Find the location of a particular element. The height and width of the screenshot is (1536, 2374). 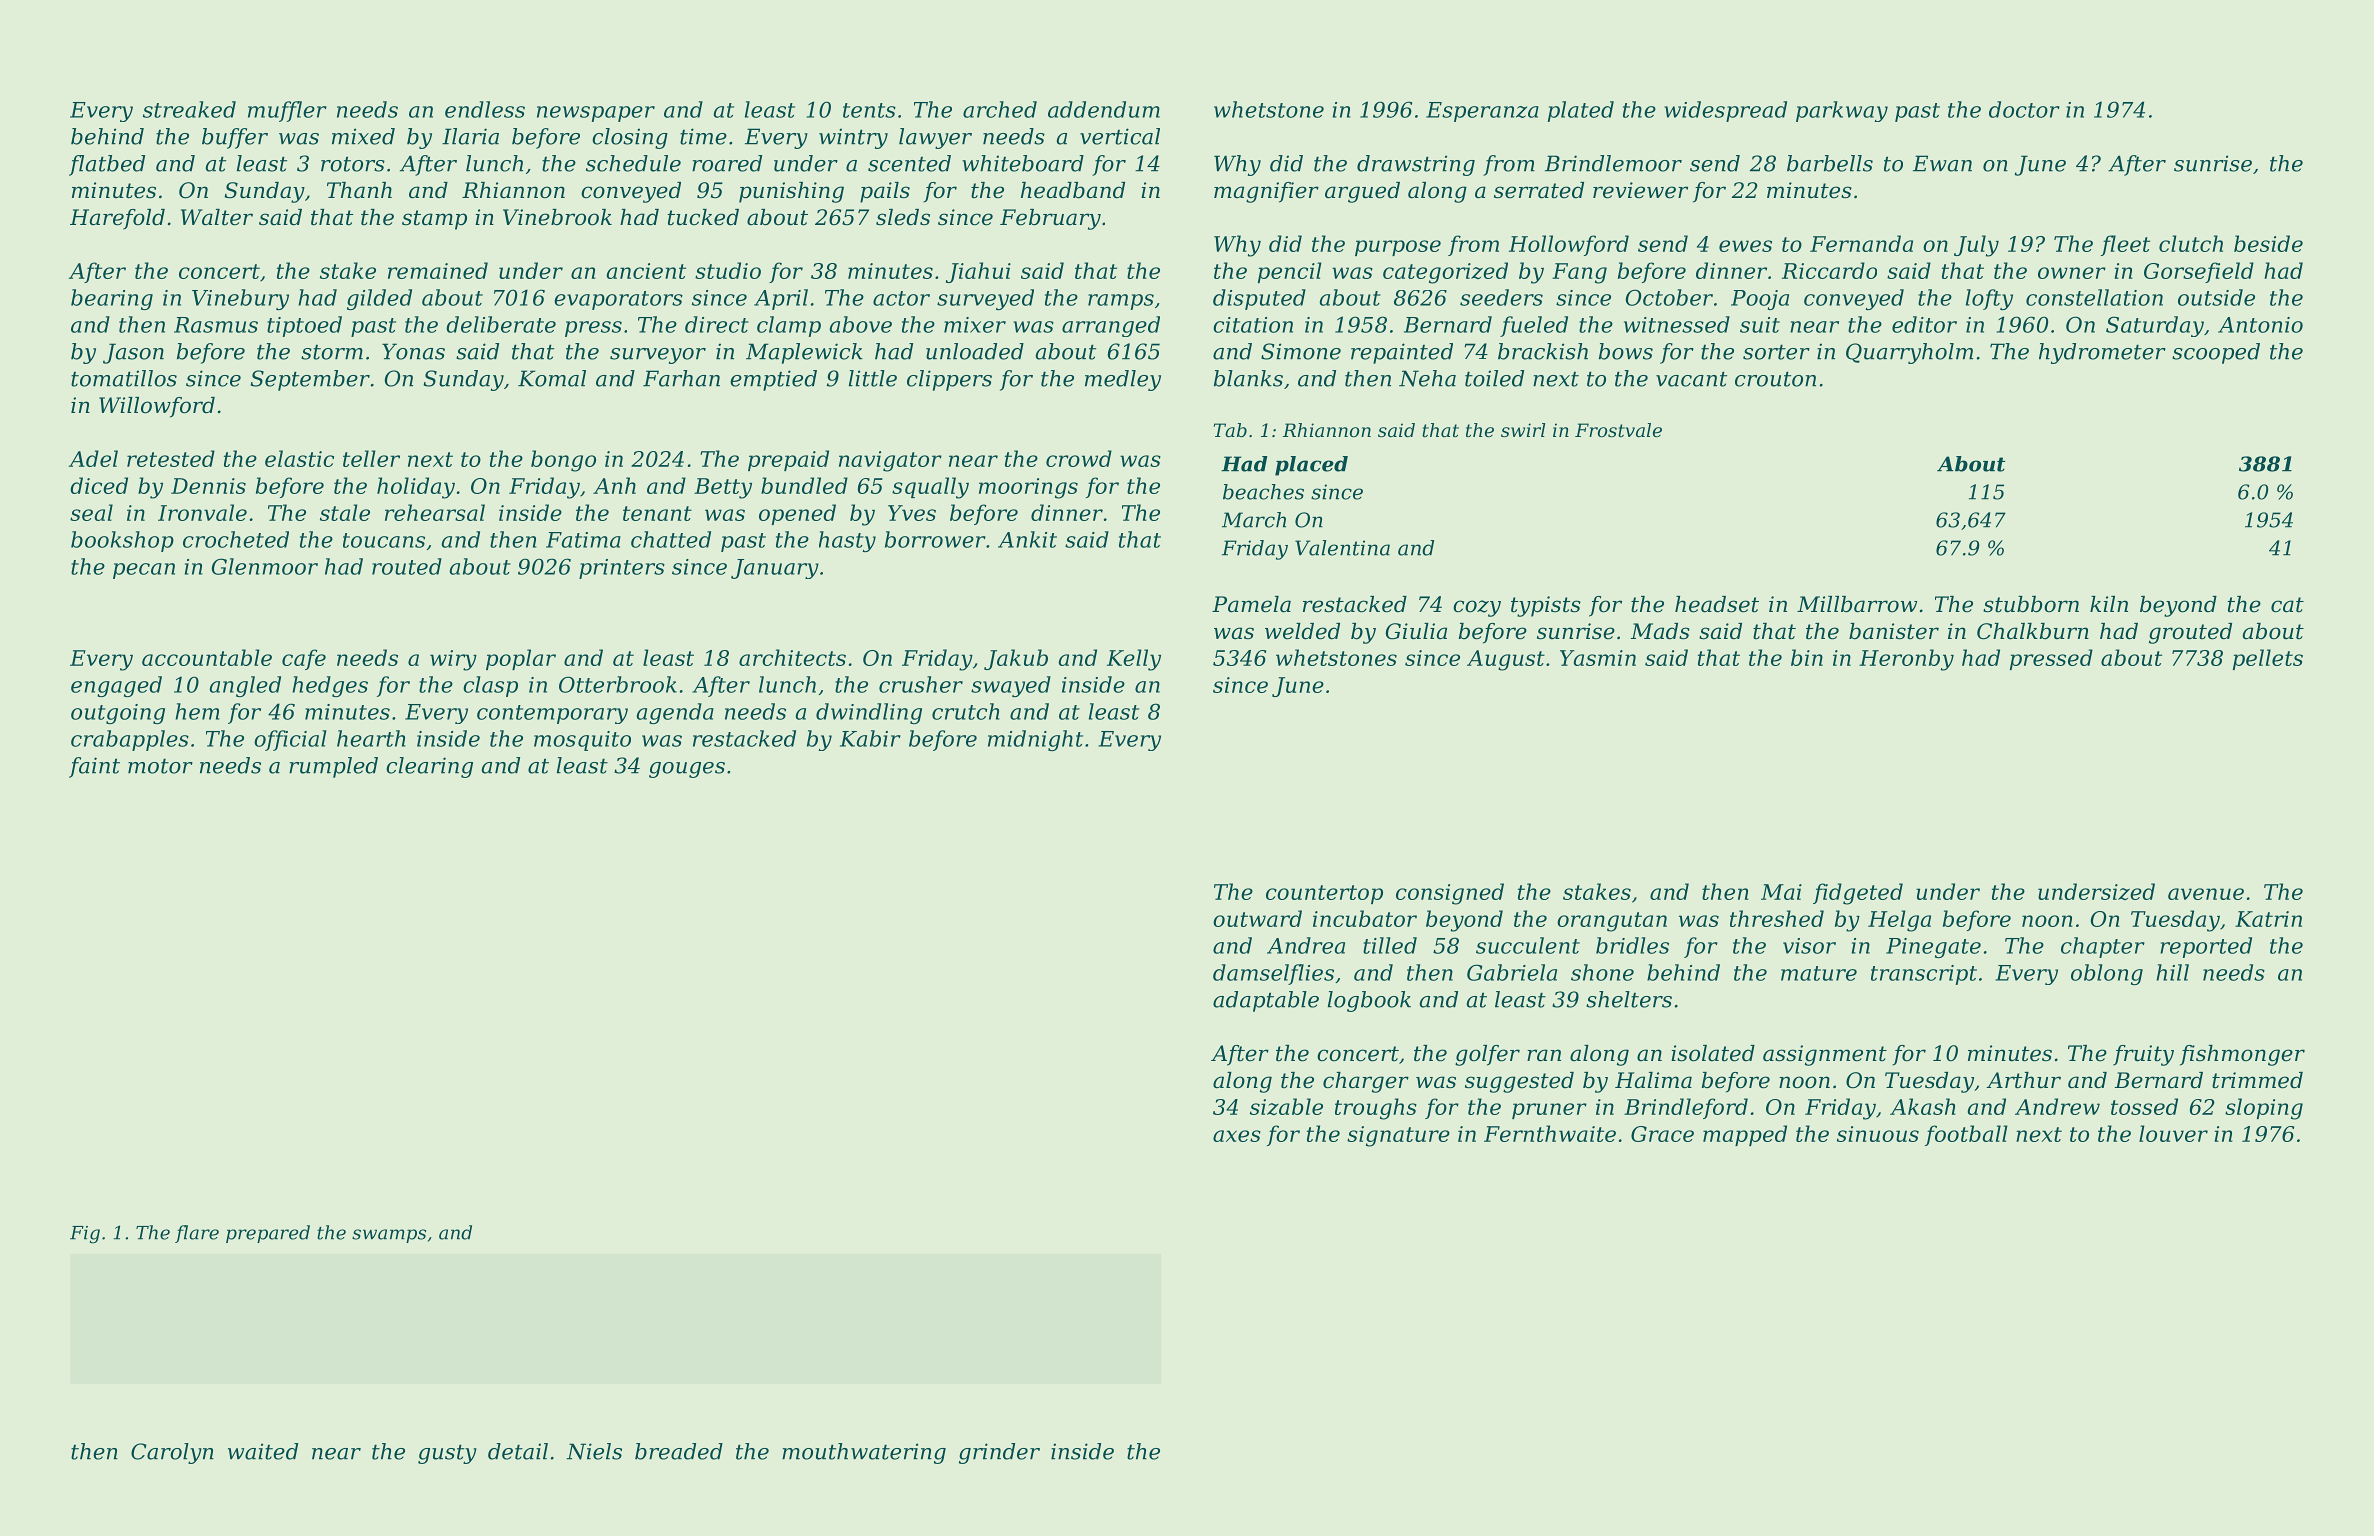

Andrea is located at coordinates (1306, 945).
